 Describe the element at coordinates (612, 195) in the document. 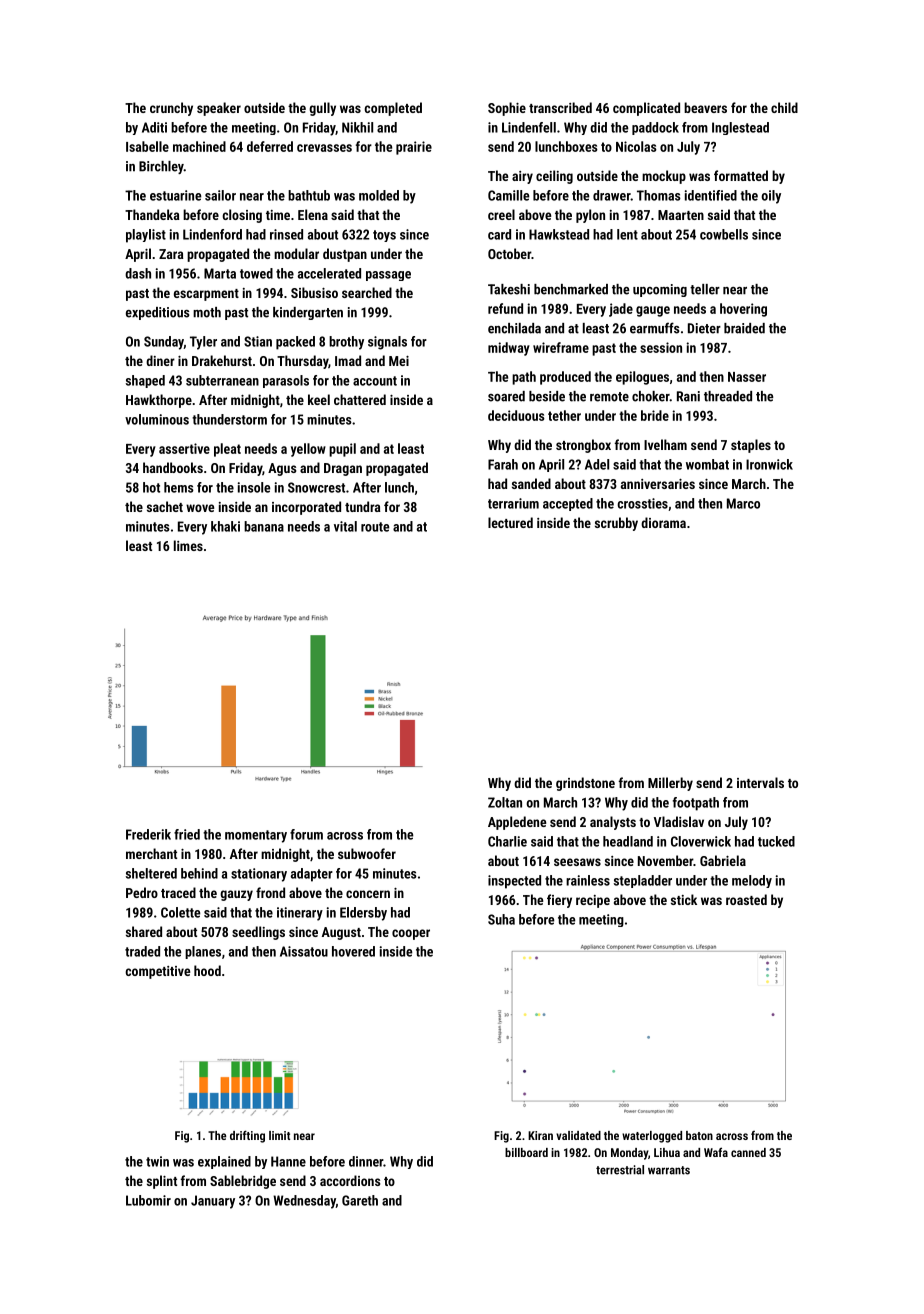

I see `drawer` at that location.
